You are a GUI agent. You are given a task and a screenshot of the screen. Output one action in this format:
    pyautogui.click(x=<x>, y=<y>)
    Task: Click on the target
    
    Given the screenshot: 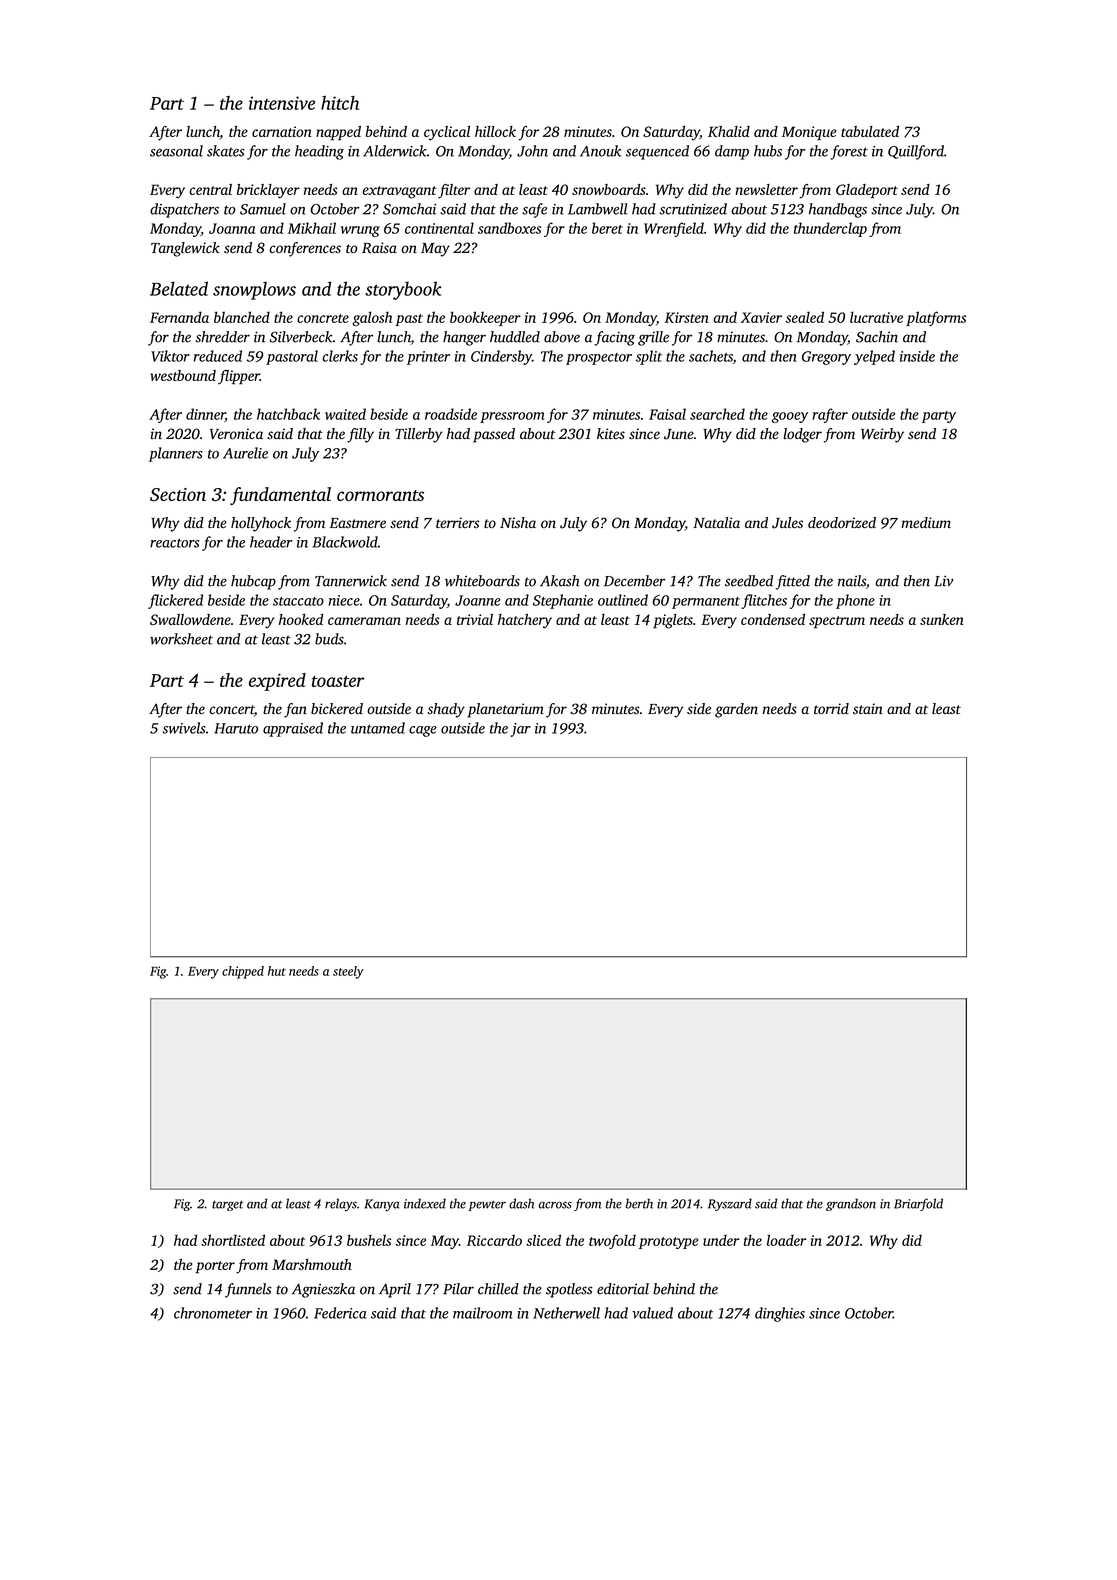 What is the action you would take?
    pyautogui.click(x=228, y=1205)
